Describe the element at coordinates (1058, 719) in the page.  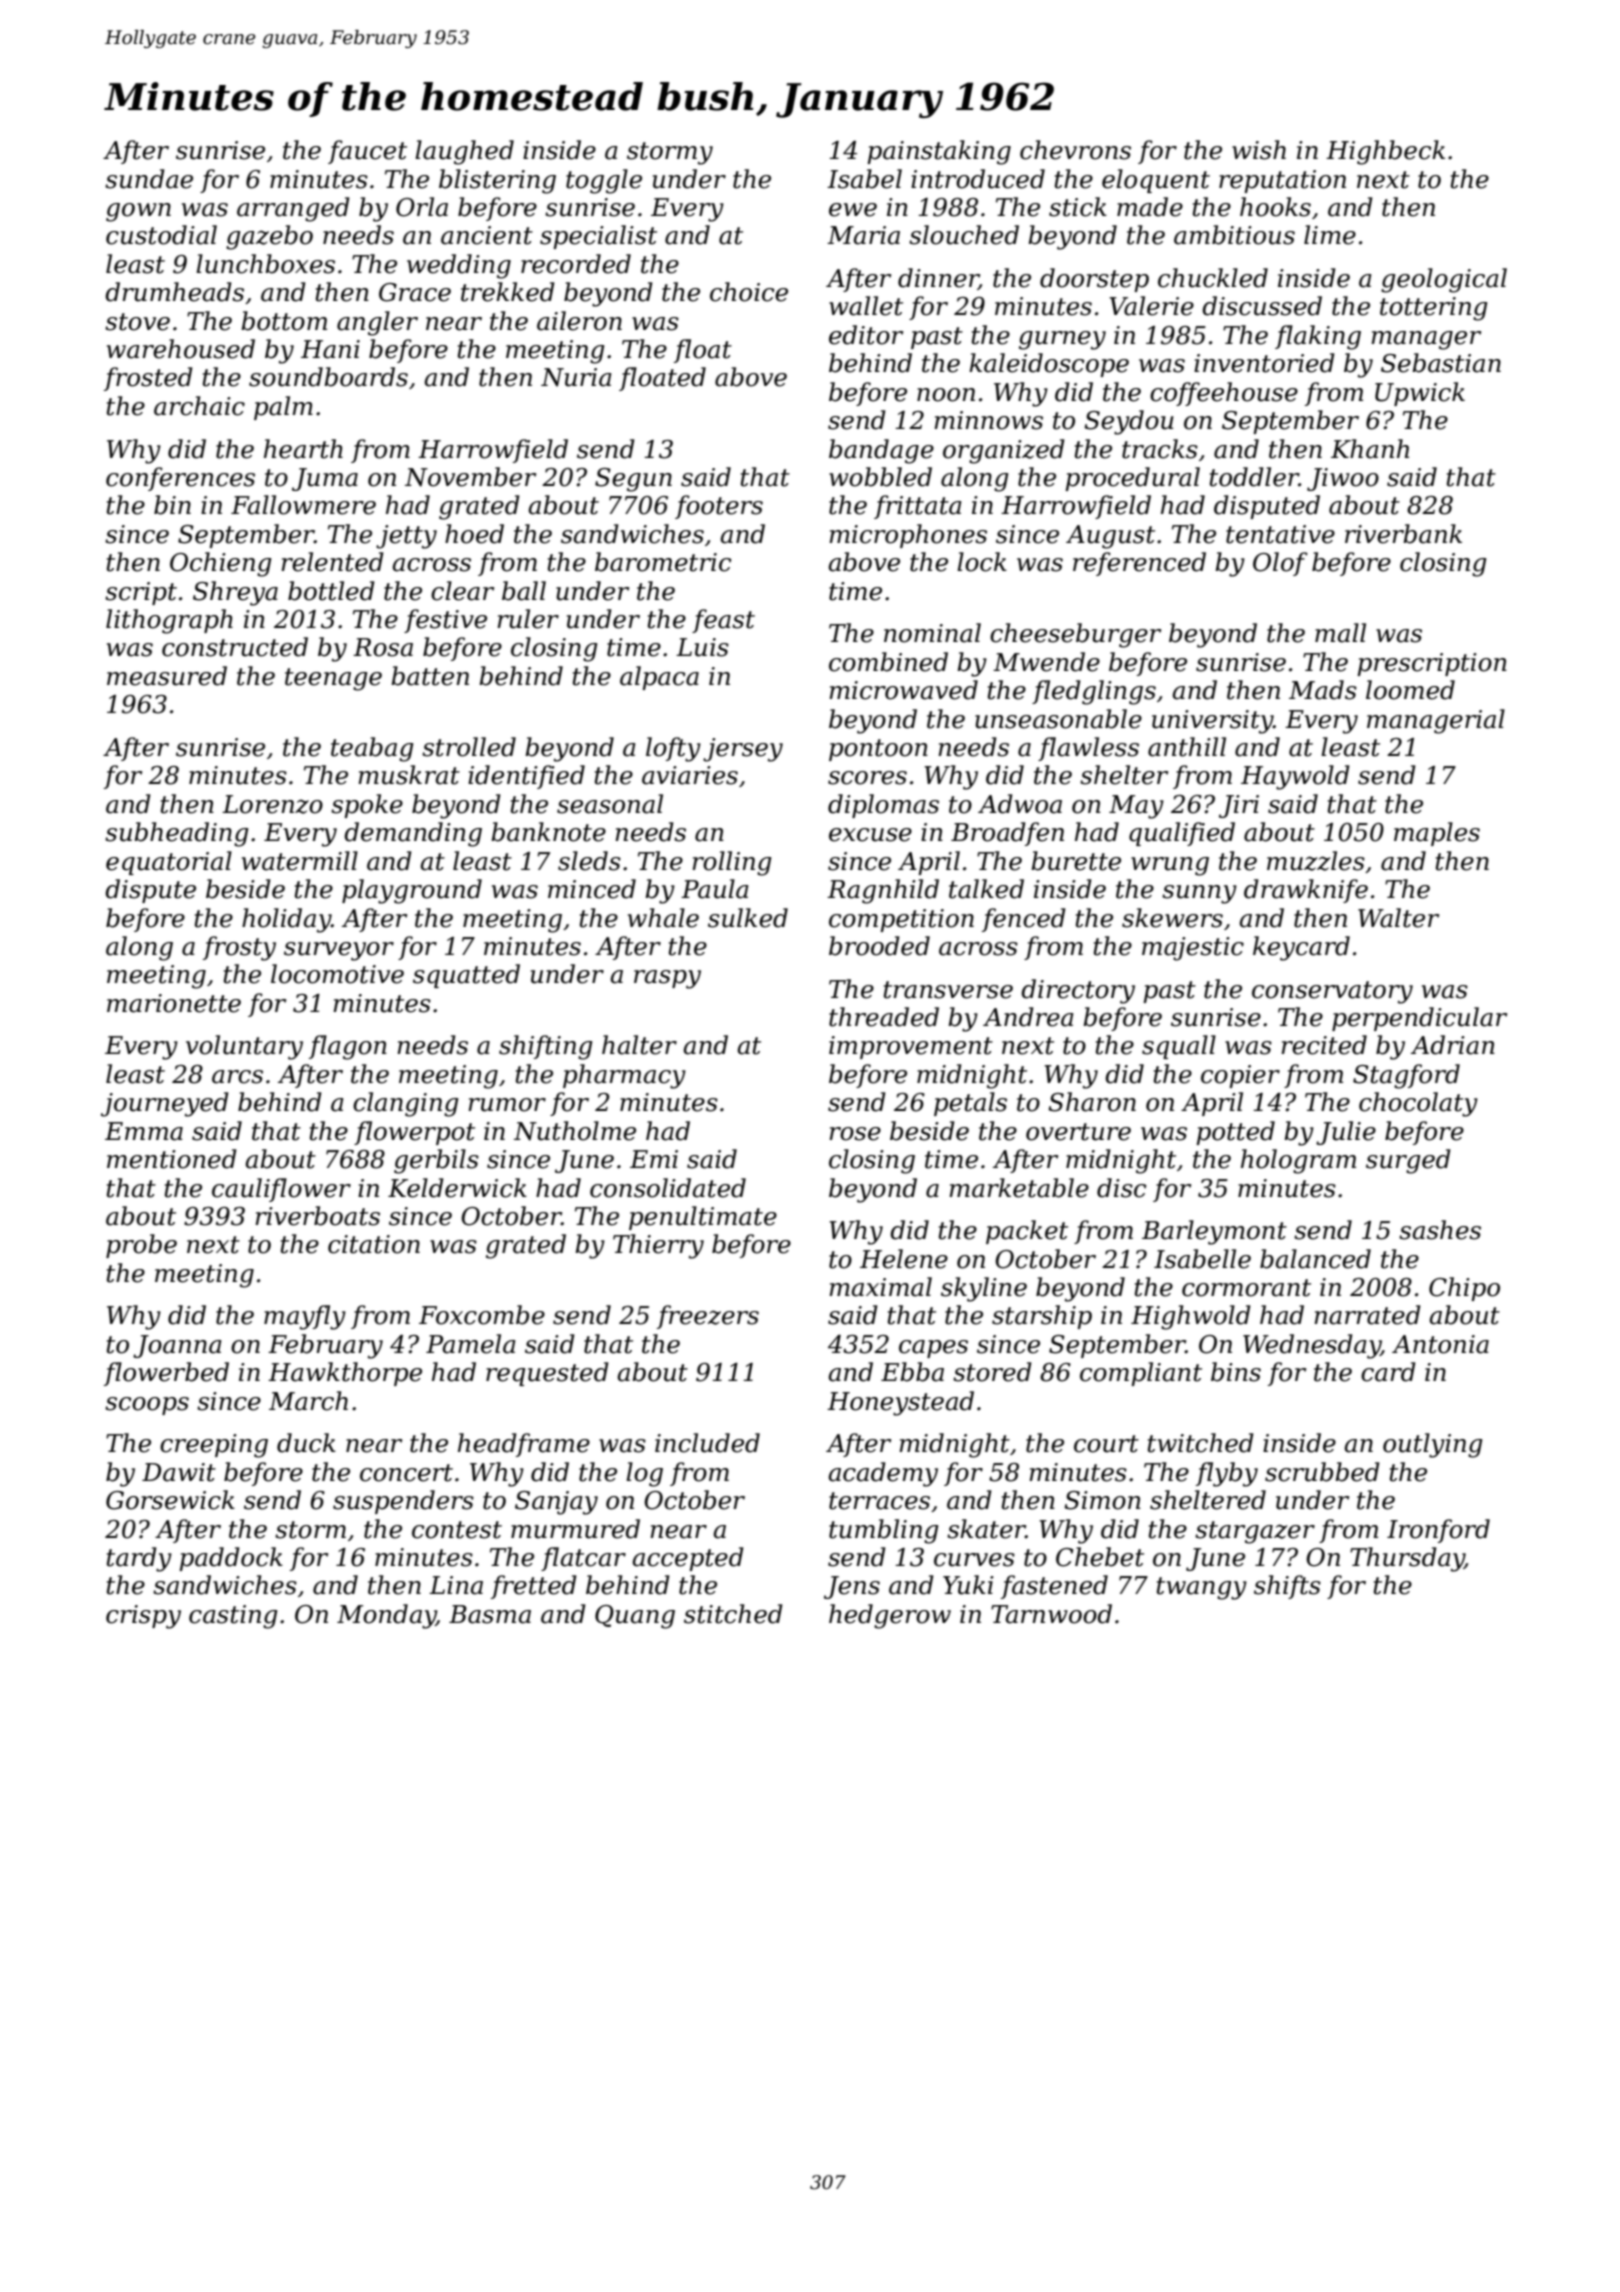
I see `unseasonable` at that location.
